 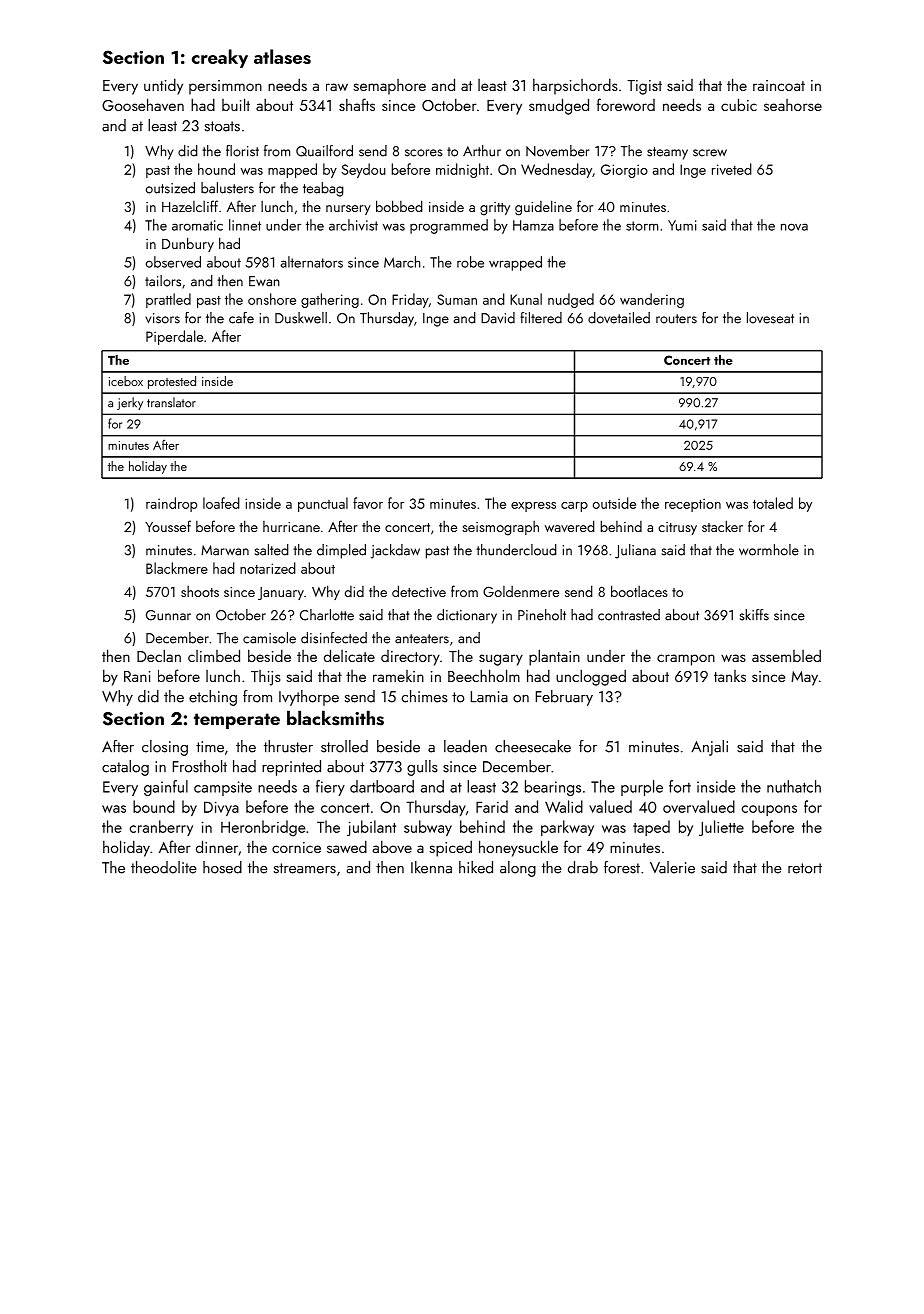 I want to click on riveted, so click(x=732, y=169).
